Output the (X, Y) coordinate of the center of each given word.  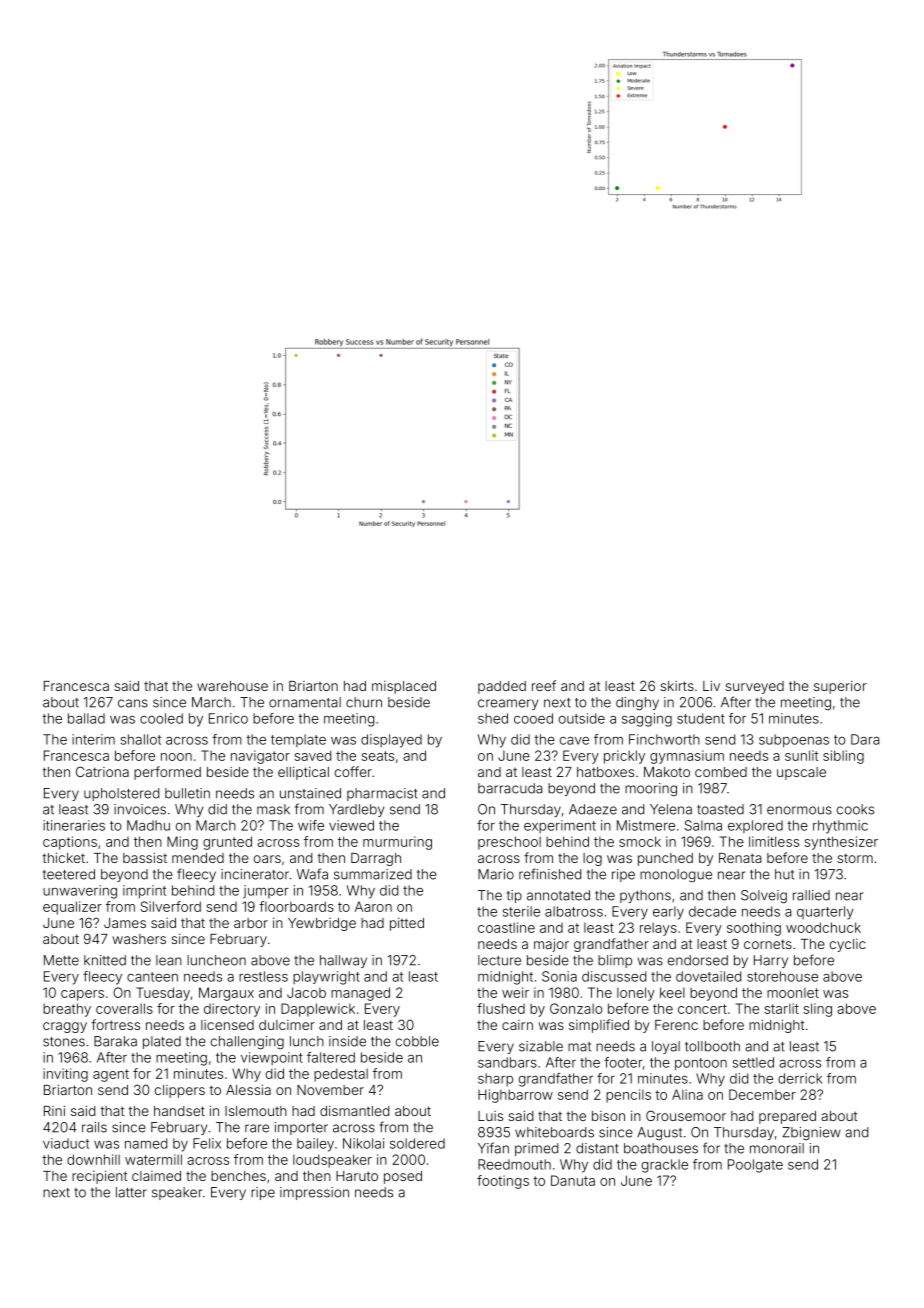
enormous (799, 810)
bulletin (187, 793)
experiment (560, 826)
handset (179, 1111)
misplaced (404, 687)
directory (232, 1010)
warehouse (232, 686)
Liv (711, 685)
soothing (754, 929)
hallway (343, 961)
